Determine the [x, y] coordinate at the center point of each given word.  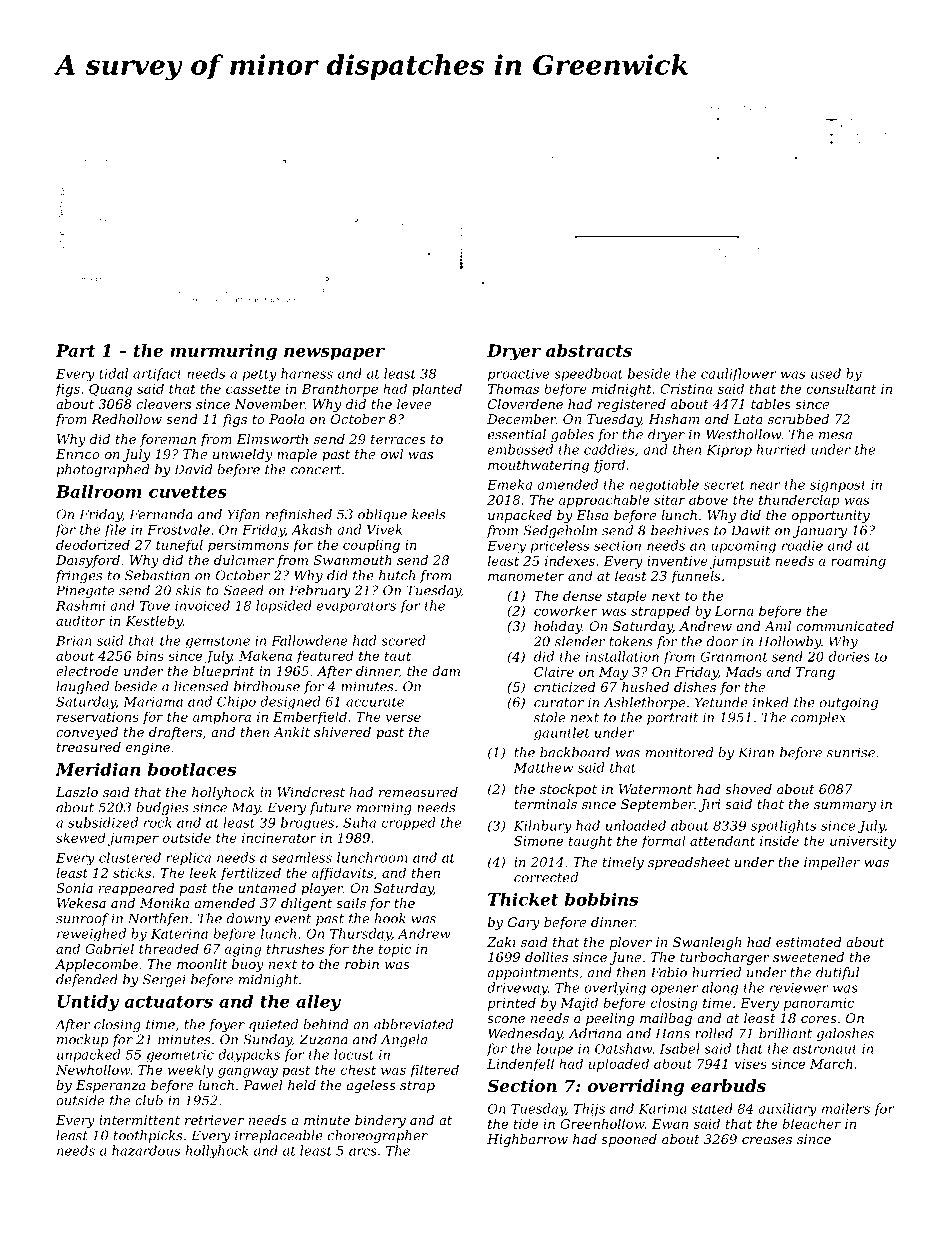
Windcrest [311, 792]
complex [818, 718]
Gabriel [109, 948]
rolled [714, 1033]
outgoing [849, 703]
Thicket [523, 899]
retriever [214, 1120]
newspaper [334, 354]
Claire [554, 671]
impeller [832, 863]
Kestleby [154, 622]
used [826, 373]
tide [526, 1123]
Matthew [543, 767]
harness [307, 373]
